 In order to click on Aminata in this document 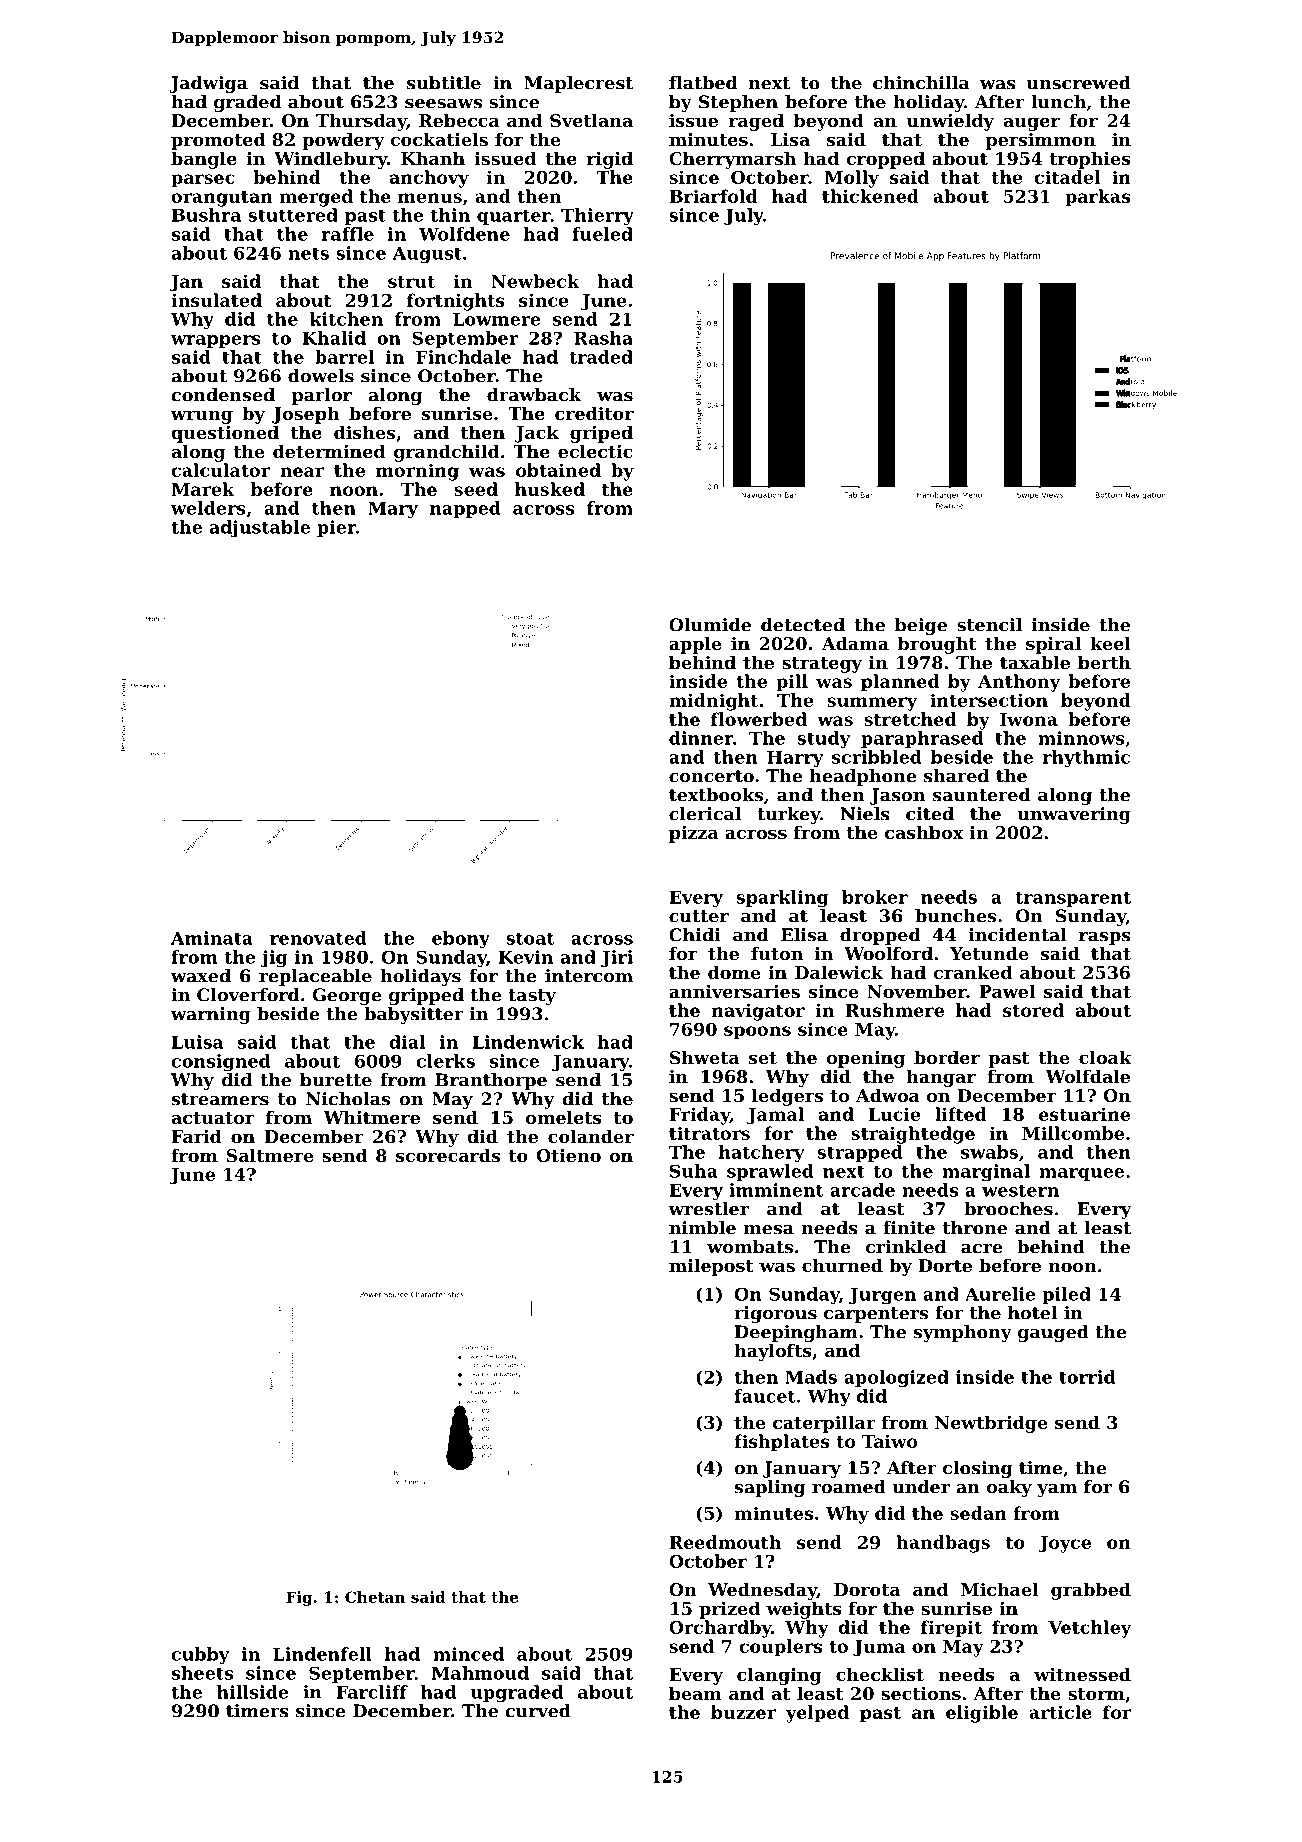, I will do `click(212, 938)`.
